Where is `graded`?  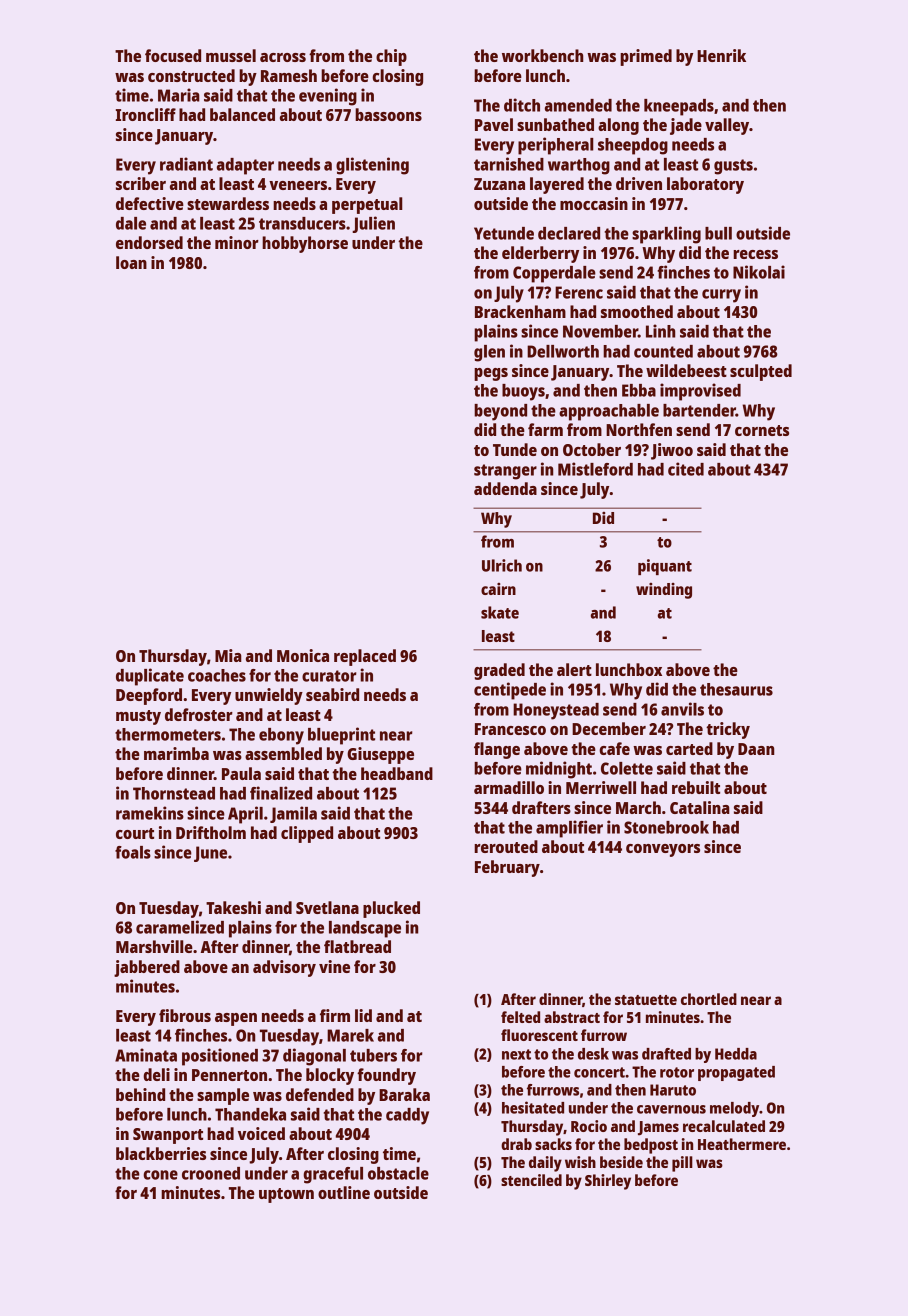 graded is located at coordinates (499, 671).
